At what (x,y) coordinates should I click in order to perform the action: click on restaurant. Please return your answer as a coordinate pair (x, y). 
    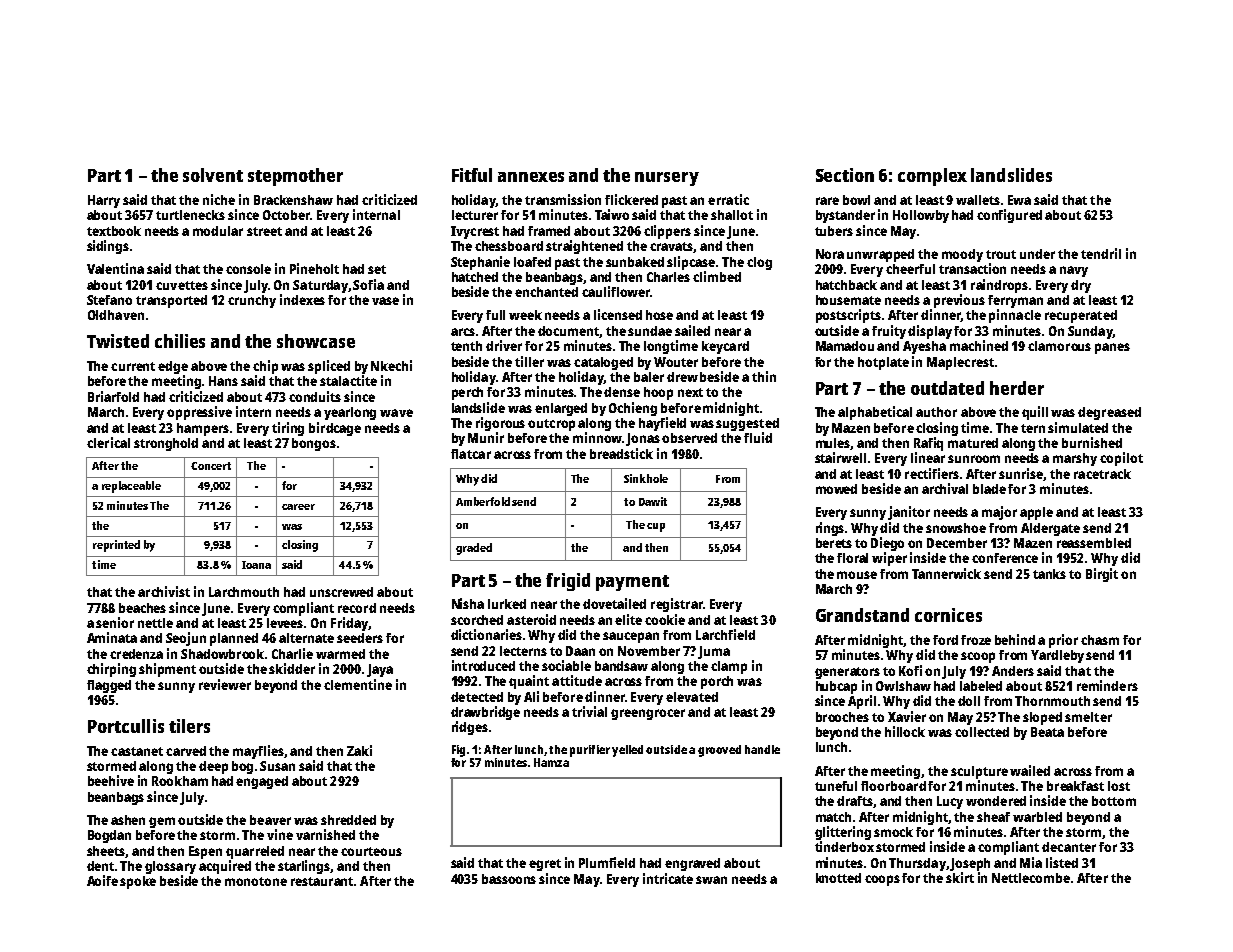
    Looking at the image, I should click on (322, 881).
